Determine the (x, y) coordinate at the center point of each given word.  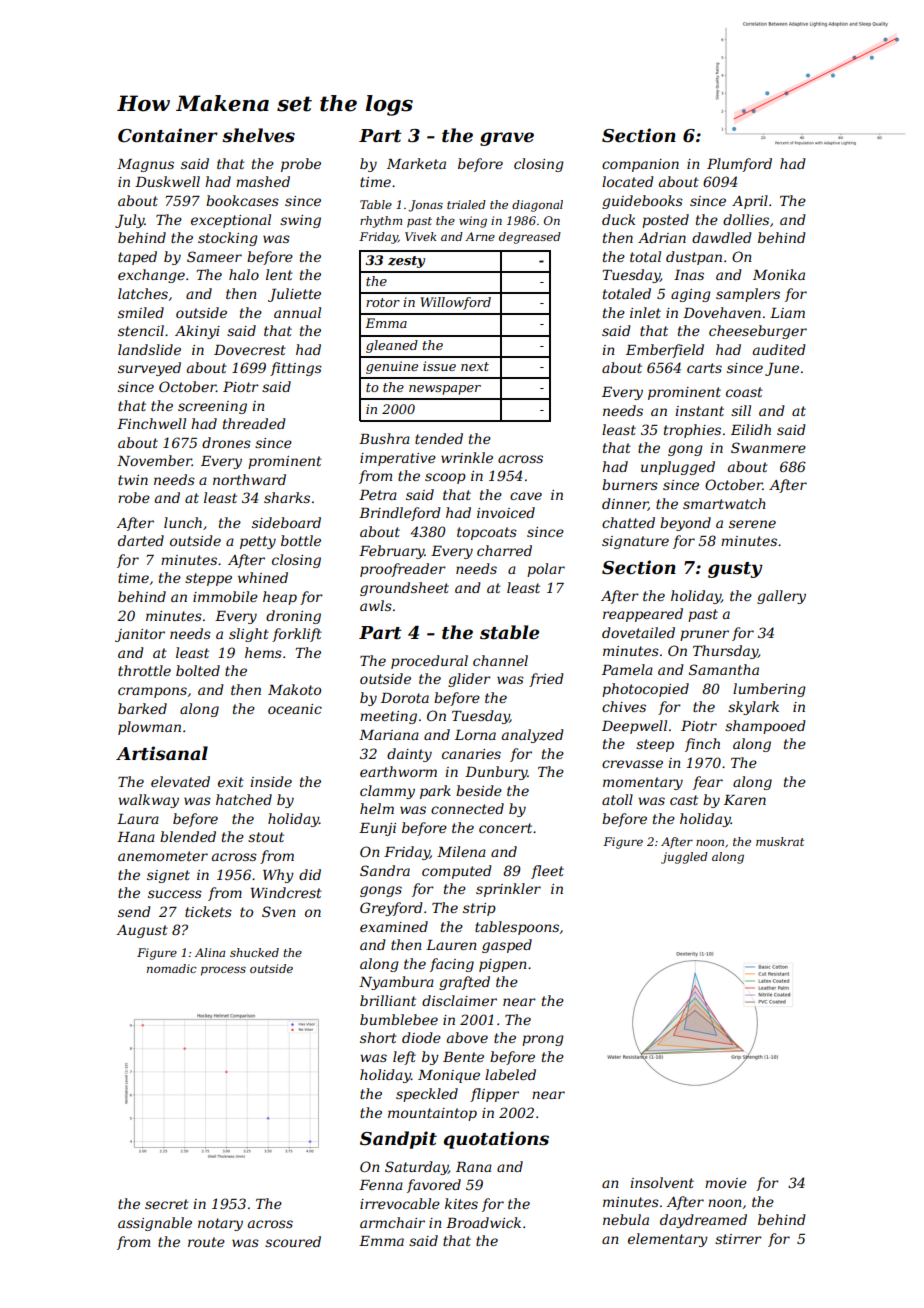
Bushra (384, 438)
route (206, 1242)
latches (143, 293)
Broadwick (483, 1222)
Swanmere (768, 447)
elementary (668, 1240)
